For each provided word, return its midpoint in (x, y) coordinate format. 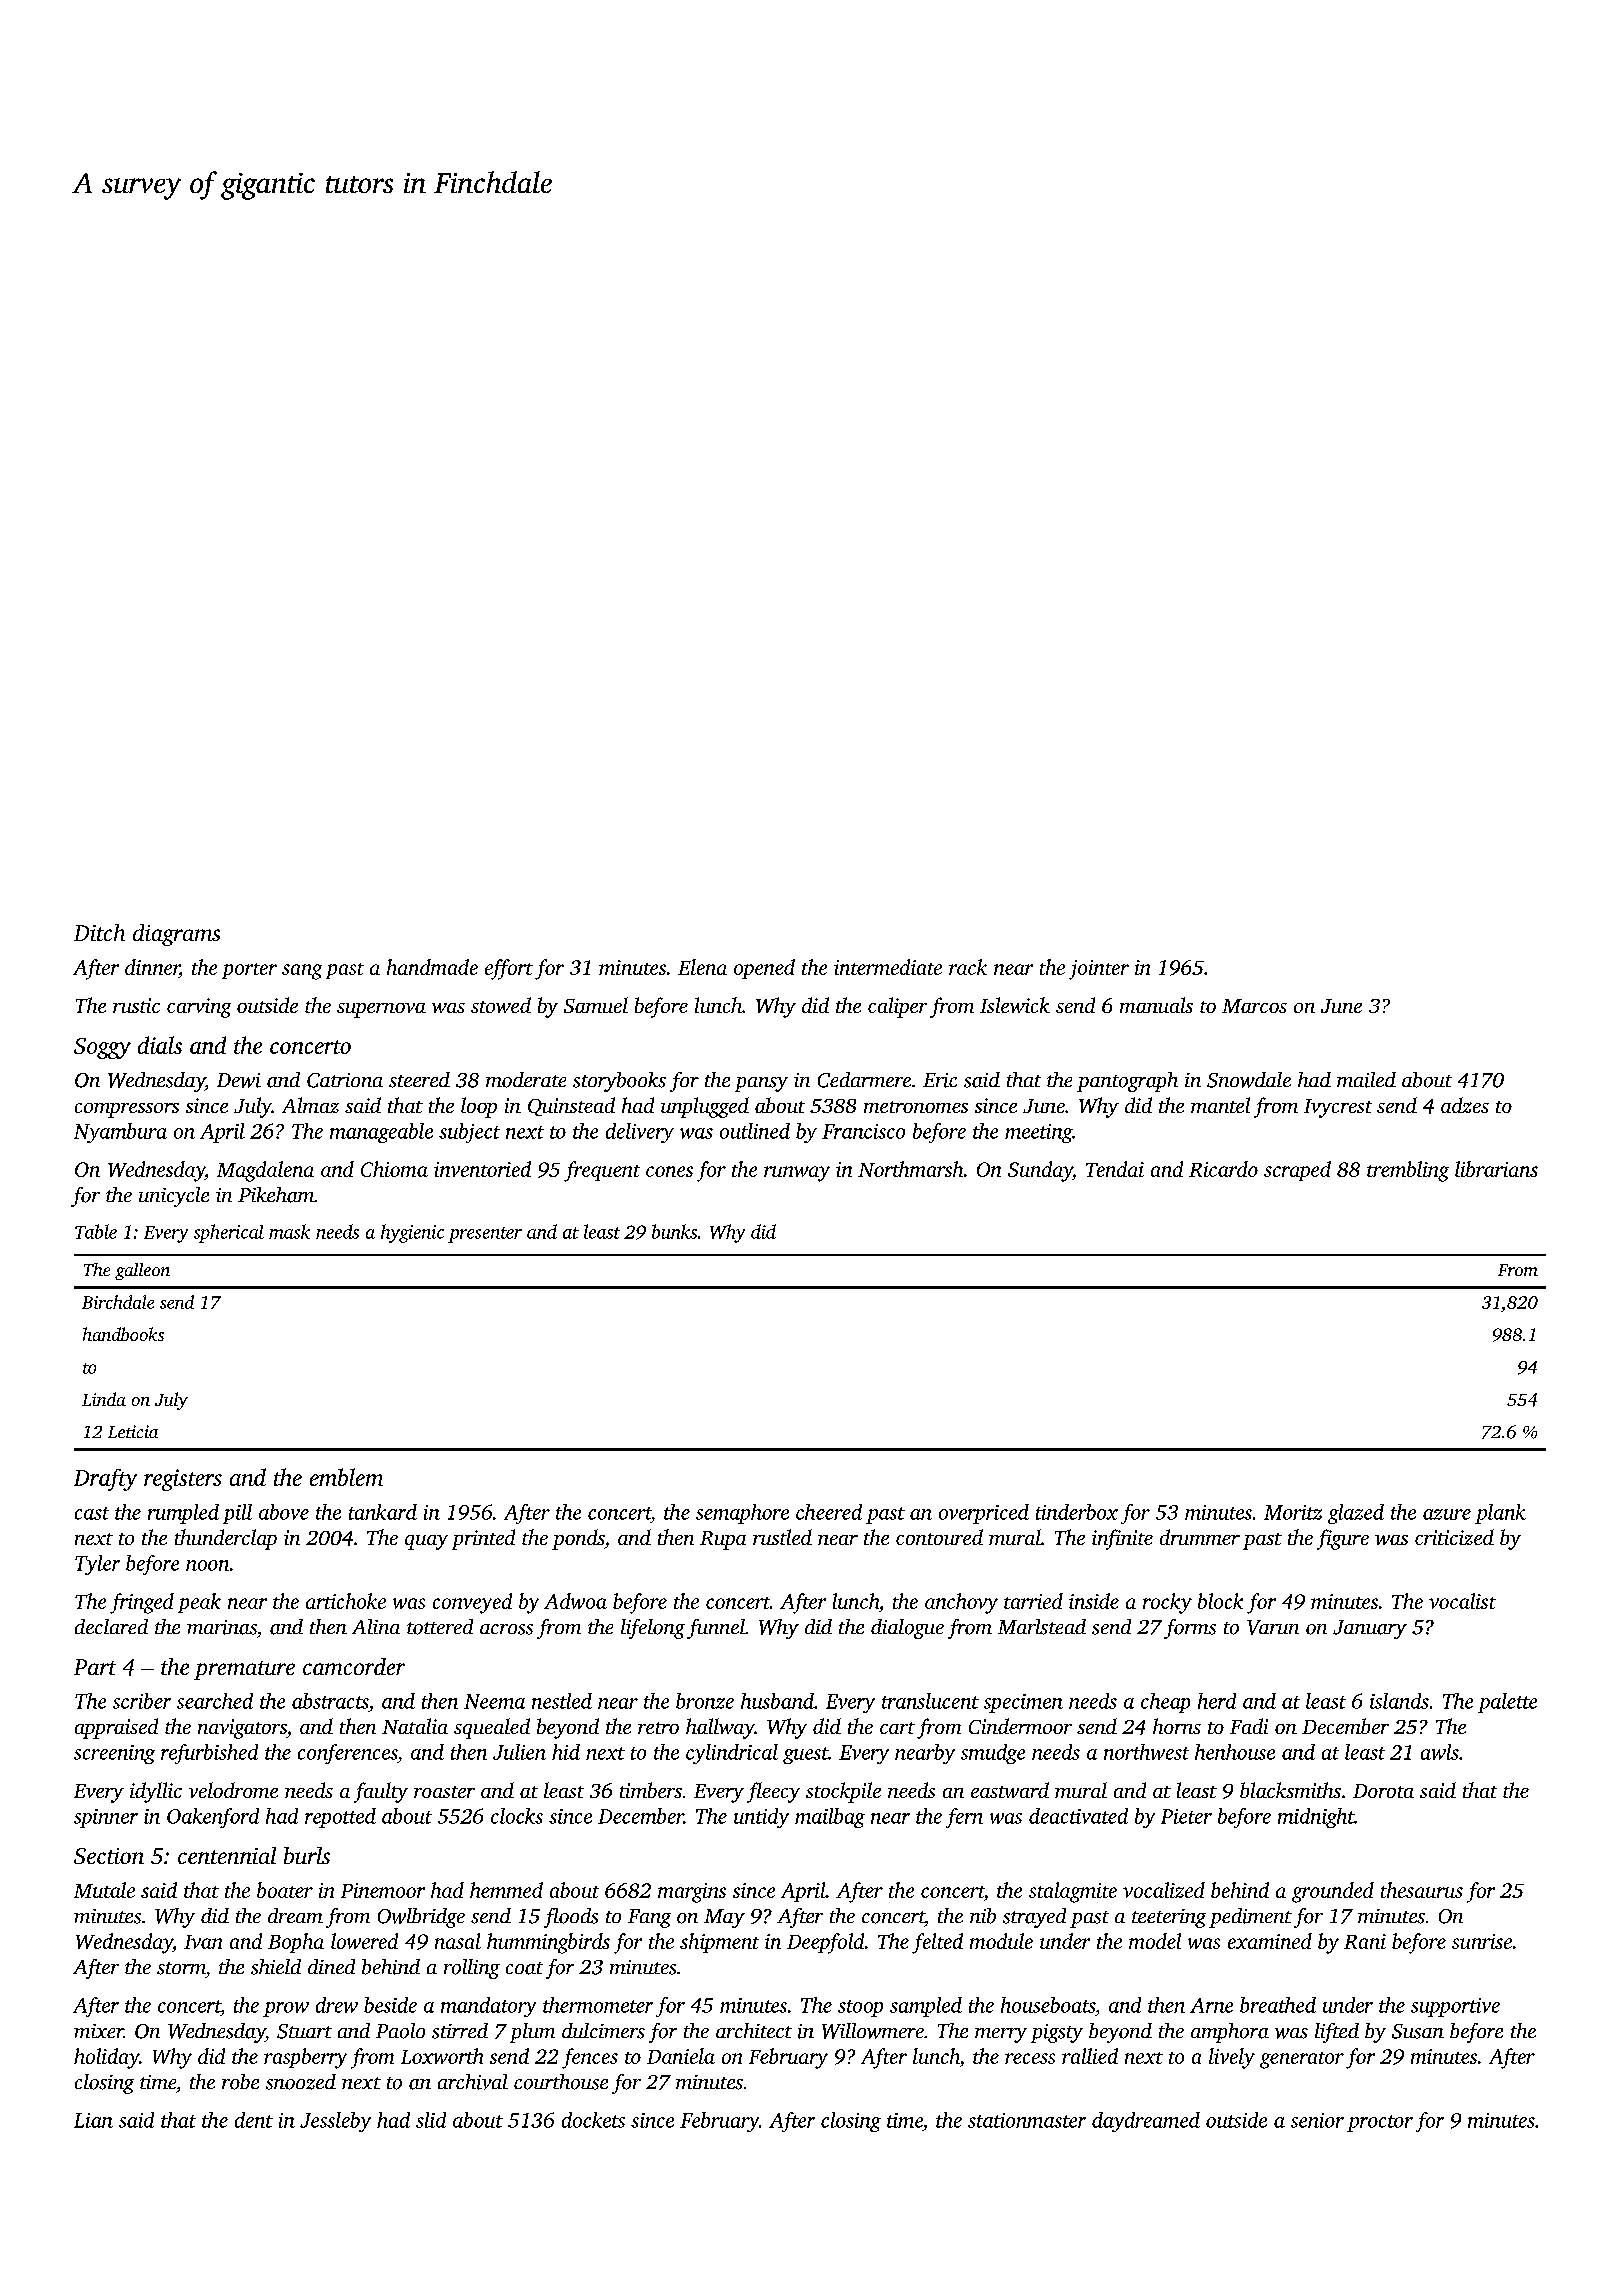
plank (1500, 1514)
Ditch (99, 932)
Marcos (1254, 1006)
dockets (593, 2120)
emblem (346, 1477)
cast (92, 1513)
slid (431, 2120)
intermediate (888, 967)
